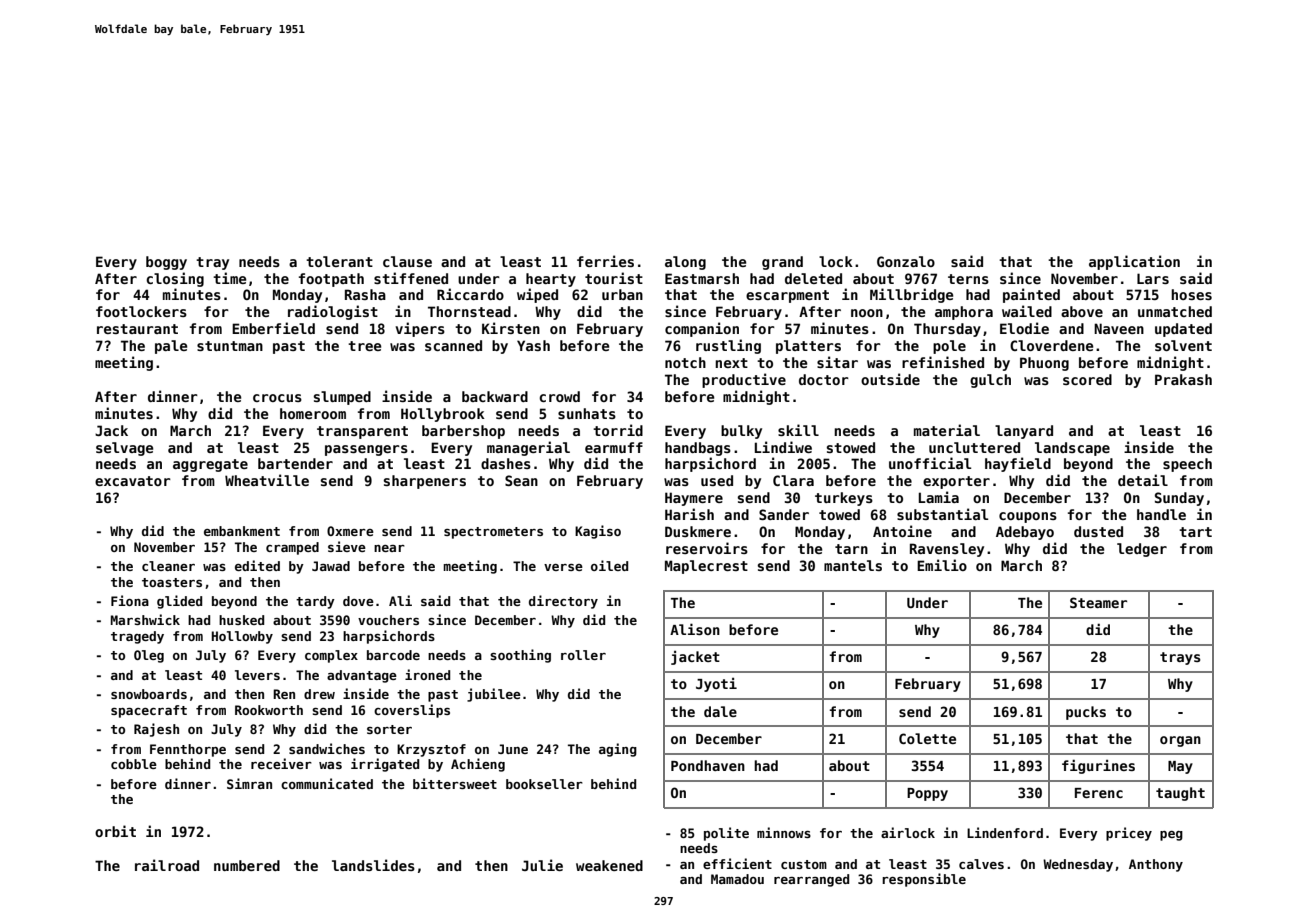  What do you see at coordinates (942, 514) in the page?
I see `substantial` at bounding box center [942, 514].
